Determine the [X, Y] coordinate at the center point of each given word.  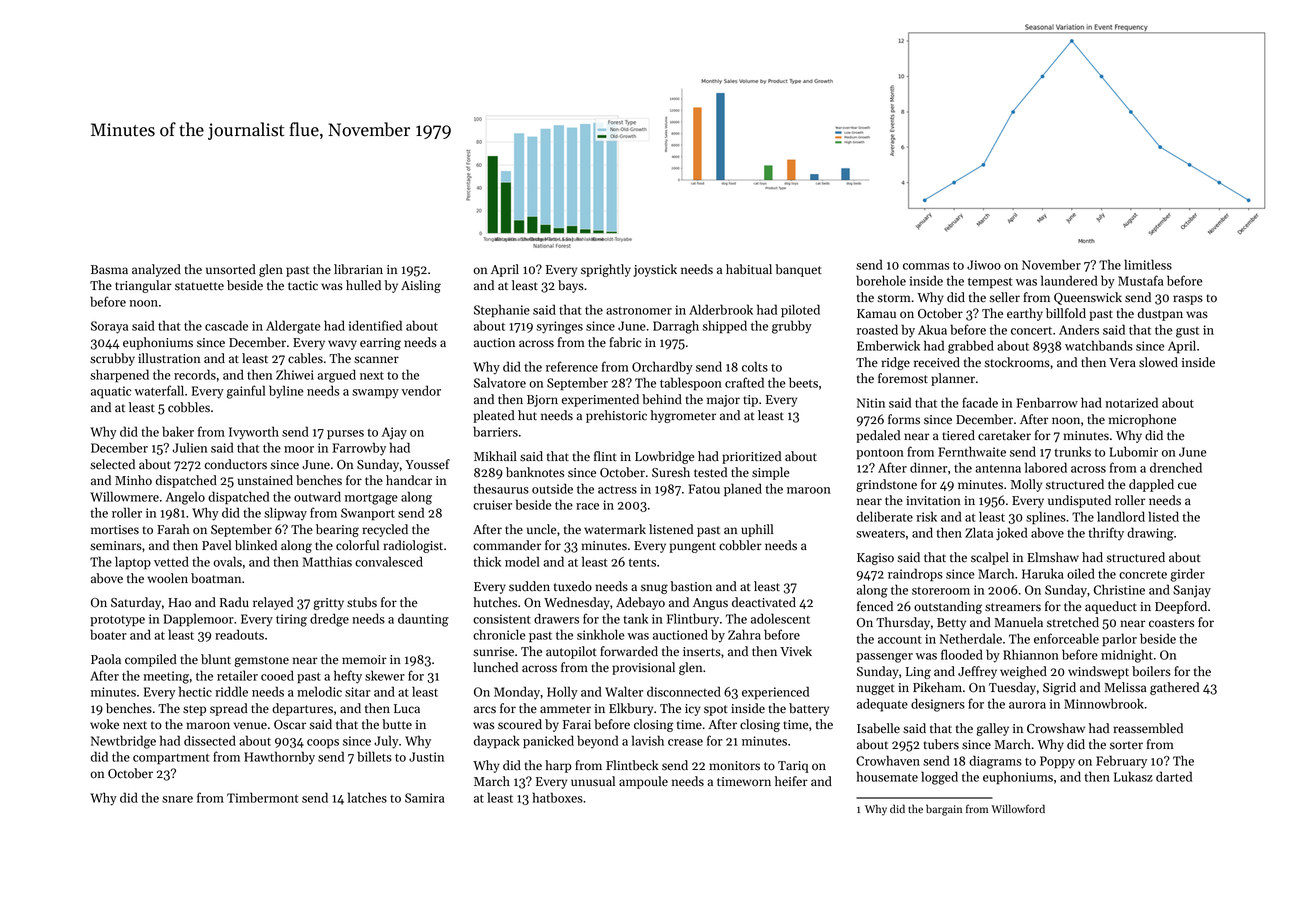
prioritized [751, 457]
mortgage [371, 499]
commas [926, 266]
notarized [1131, 402]
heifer [791, 781]
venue [250, 726]
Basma [109, 269]
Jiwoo [984, 265]
